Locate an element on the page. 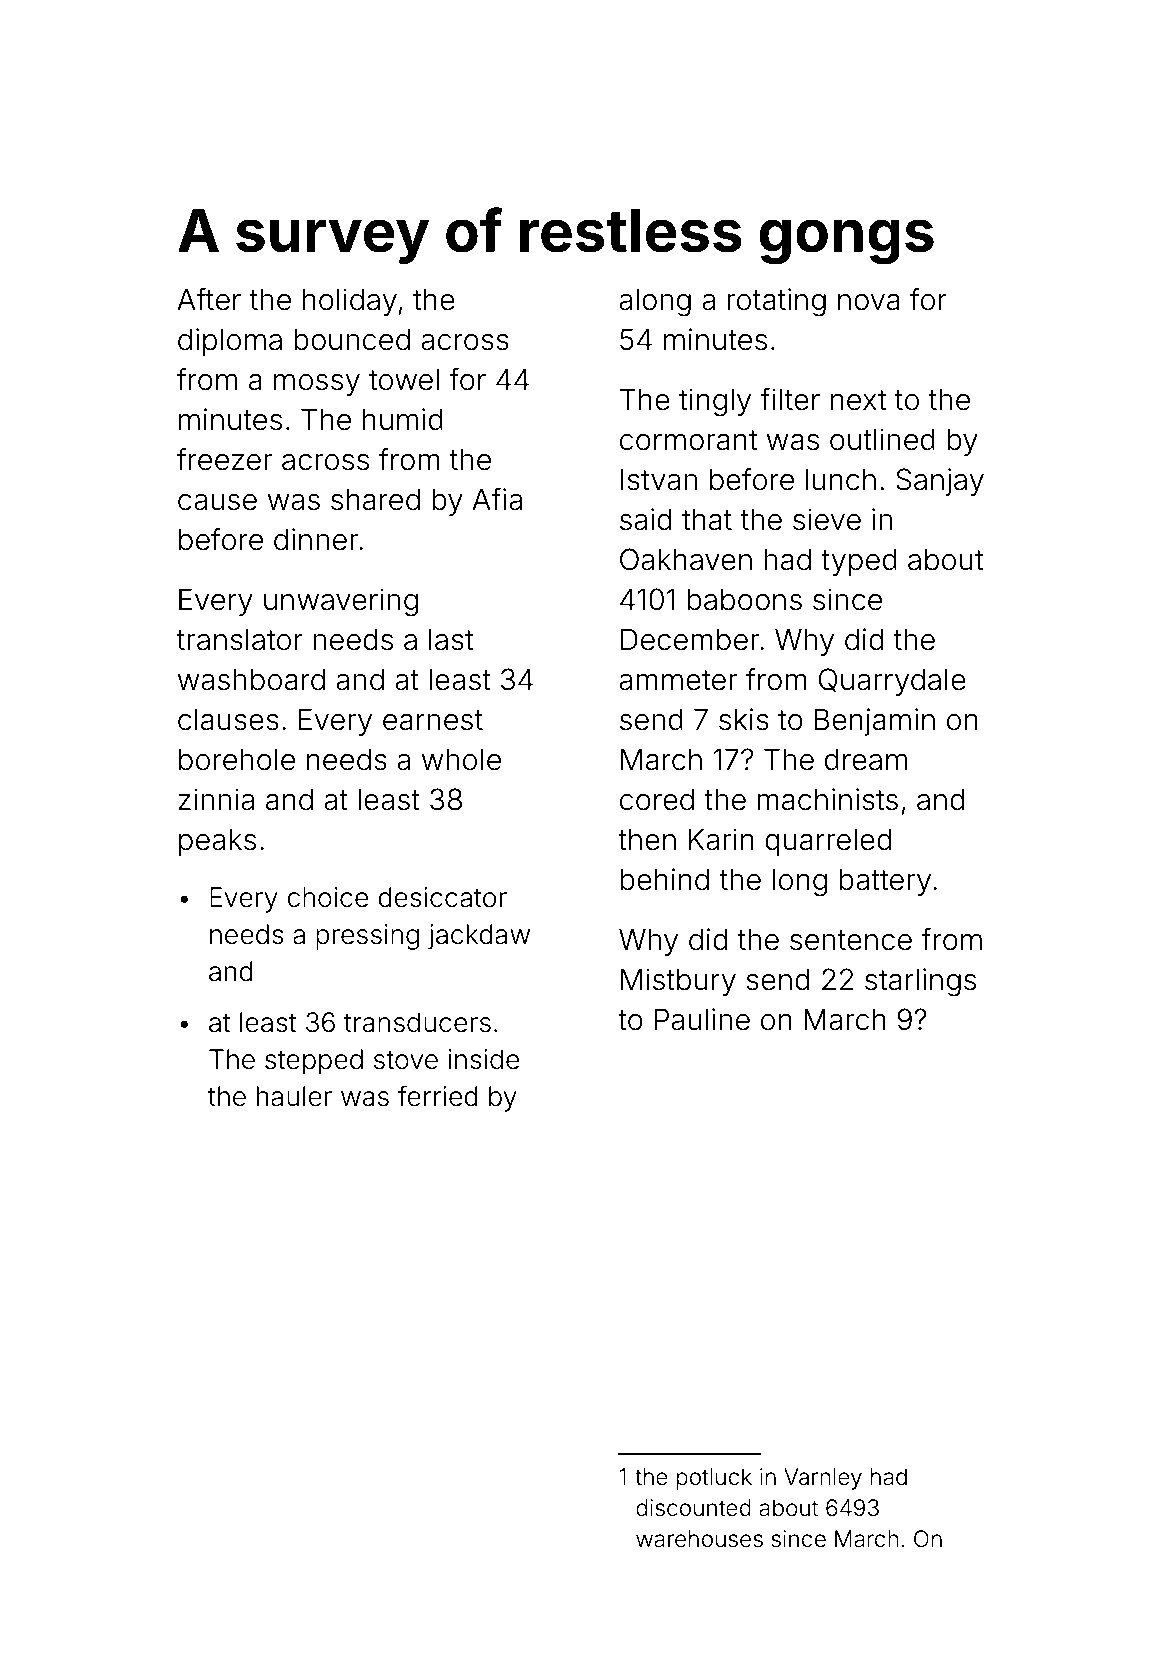  translator is located at coordinates (240, 640).
